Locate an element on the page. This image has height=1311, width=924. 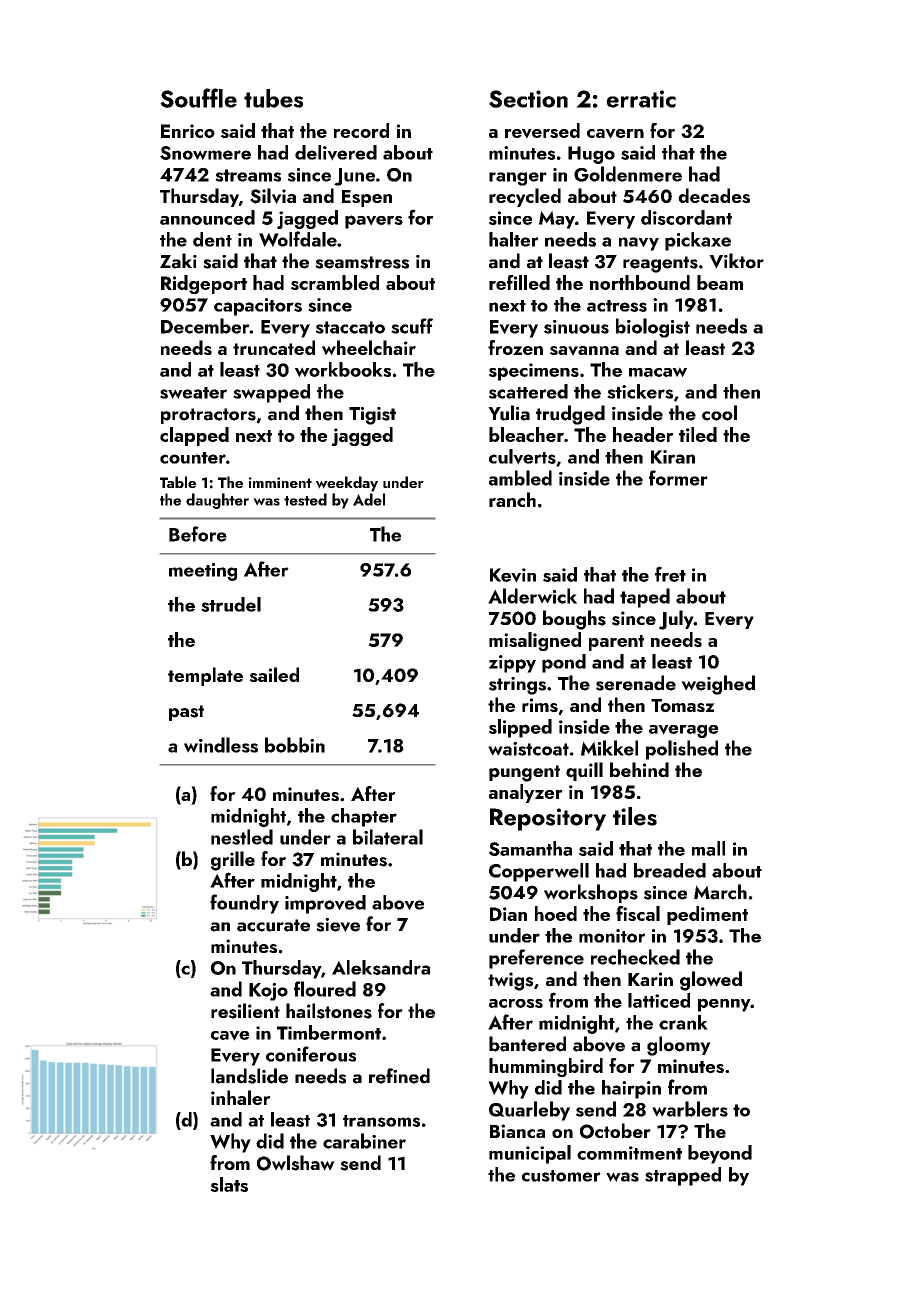
Section is located at coordinates (528, 99).
